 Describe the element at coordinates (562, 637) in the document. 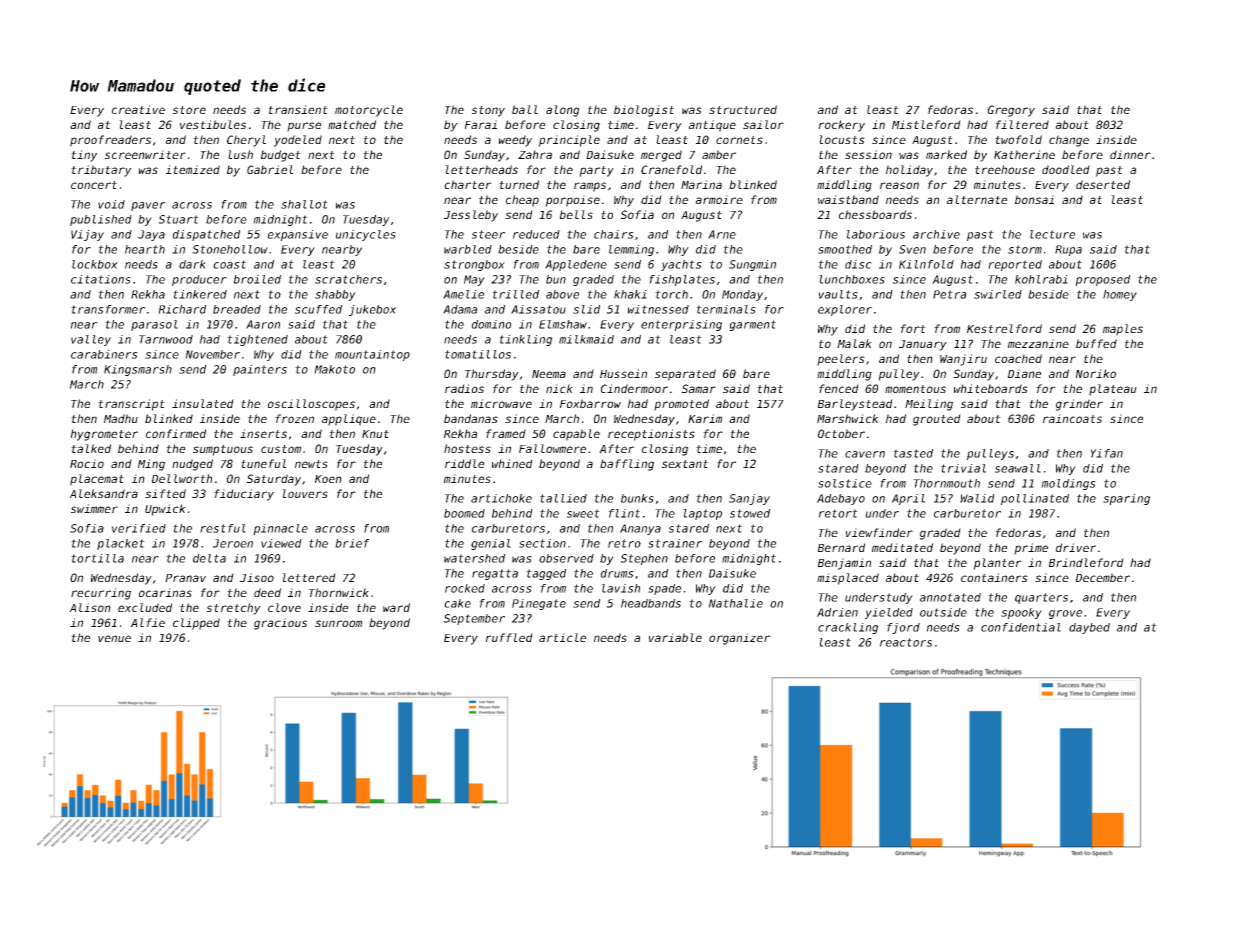

I see `article` at that location.
